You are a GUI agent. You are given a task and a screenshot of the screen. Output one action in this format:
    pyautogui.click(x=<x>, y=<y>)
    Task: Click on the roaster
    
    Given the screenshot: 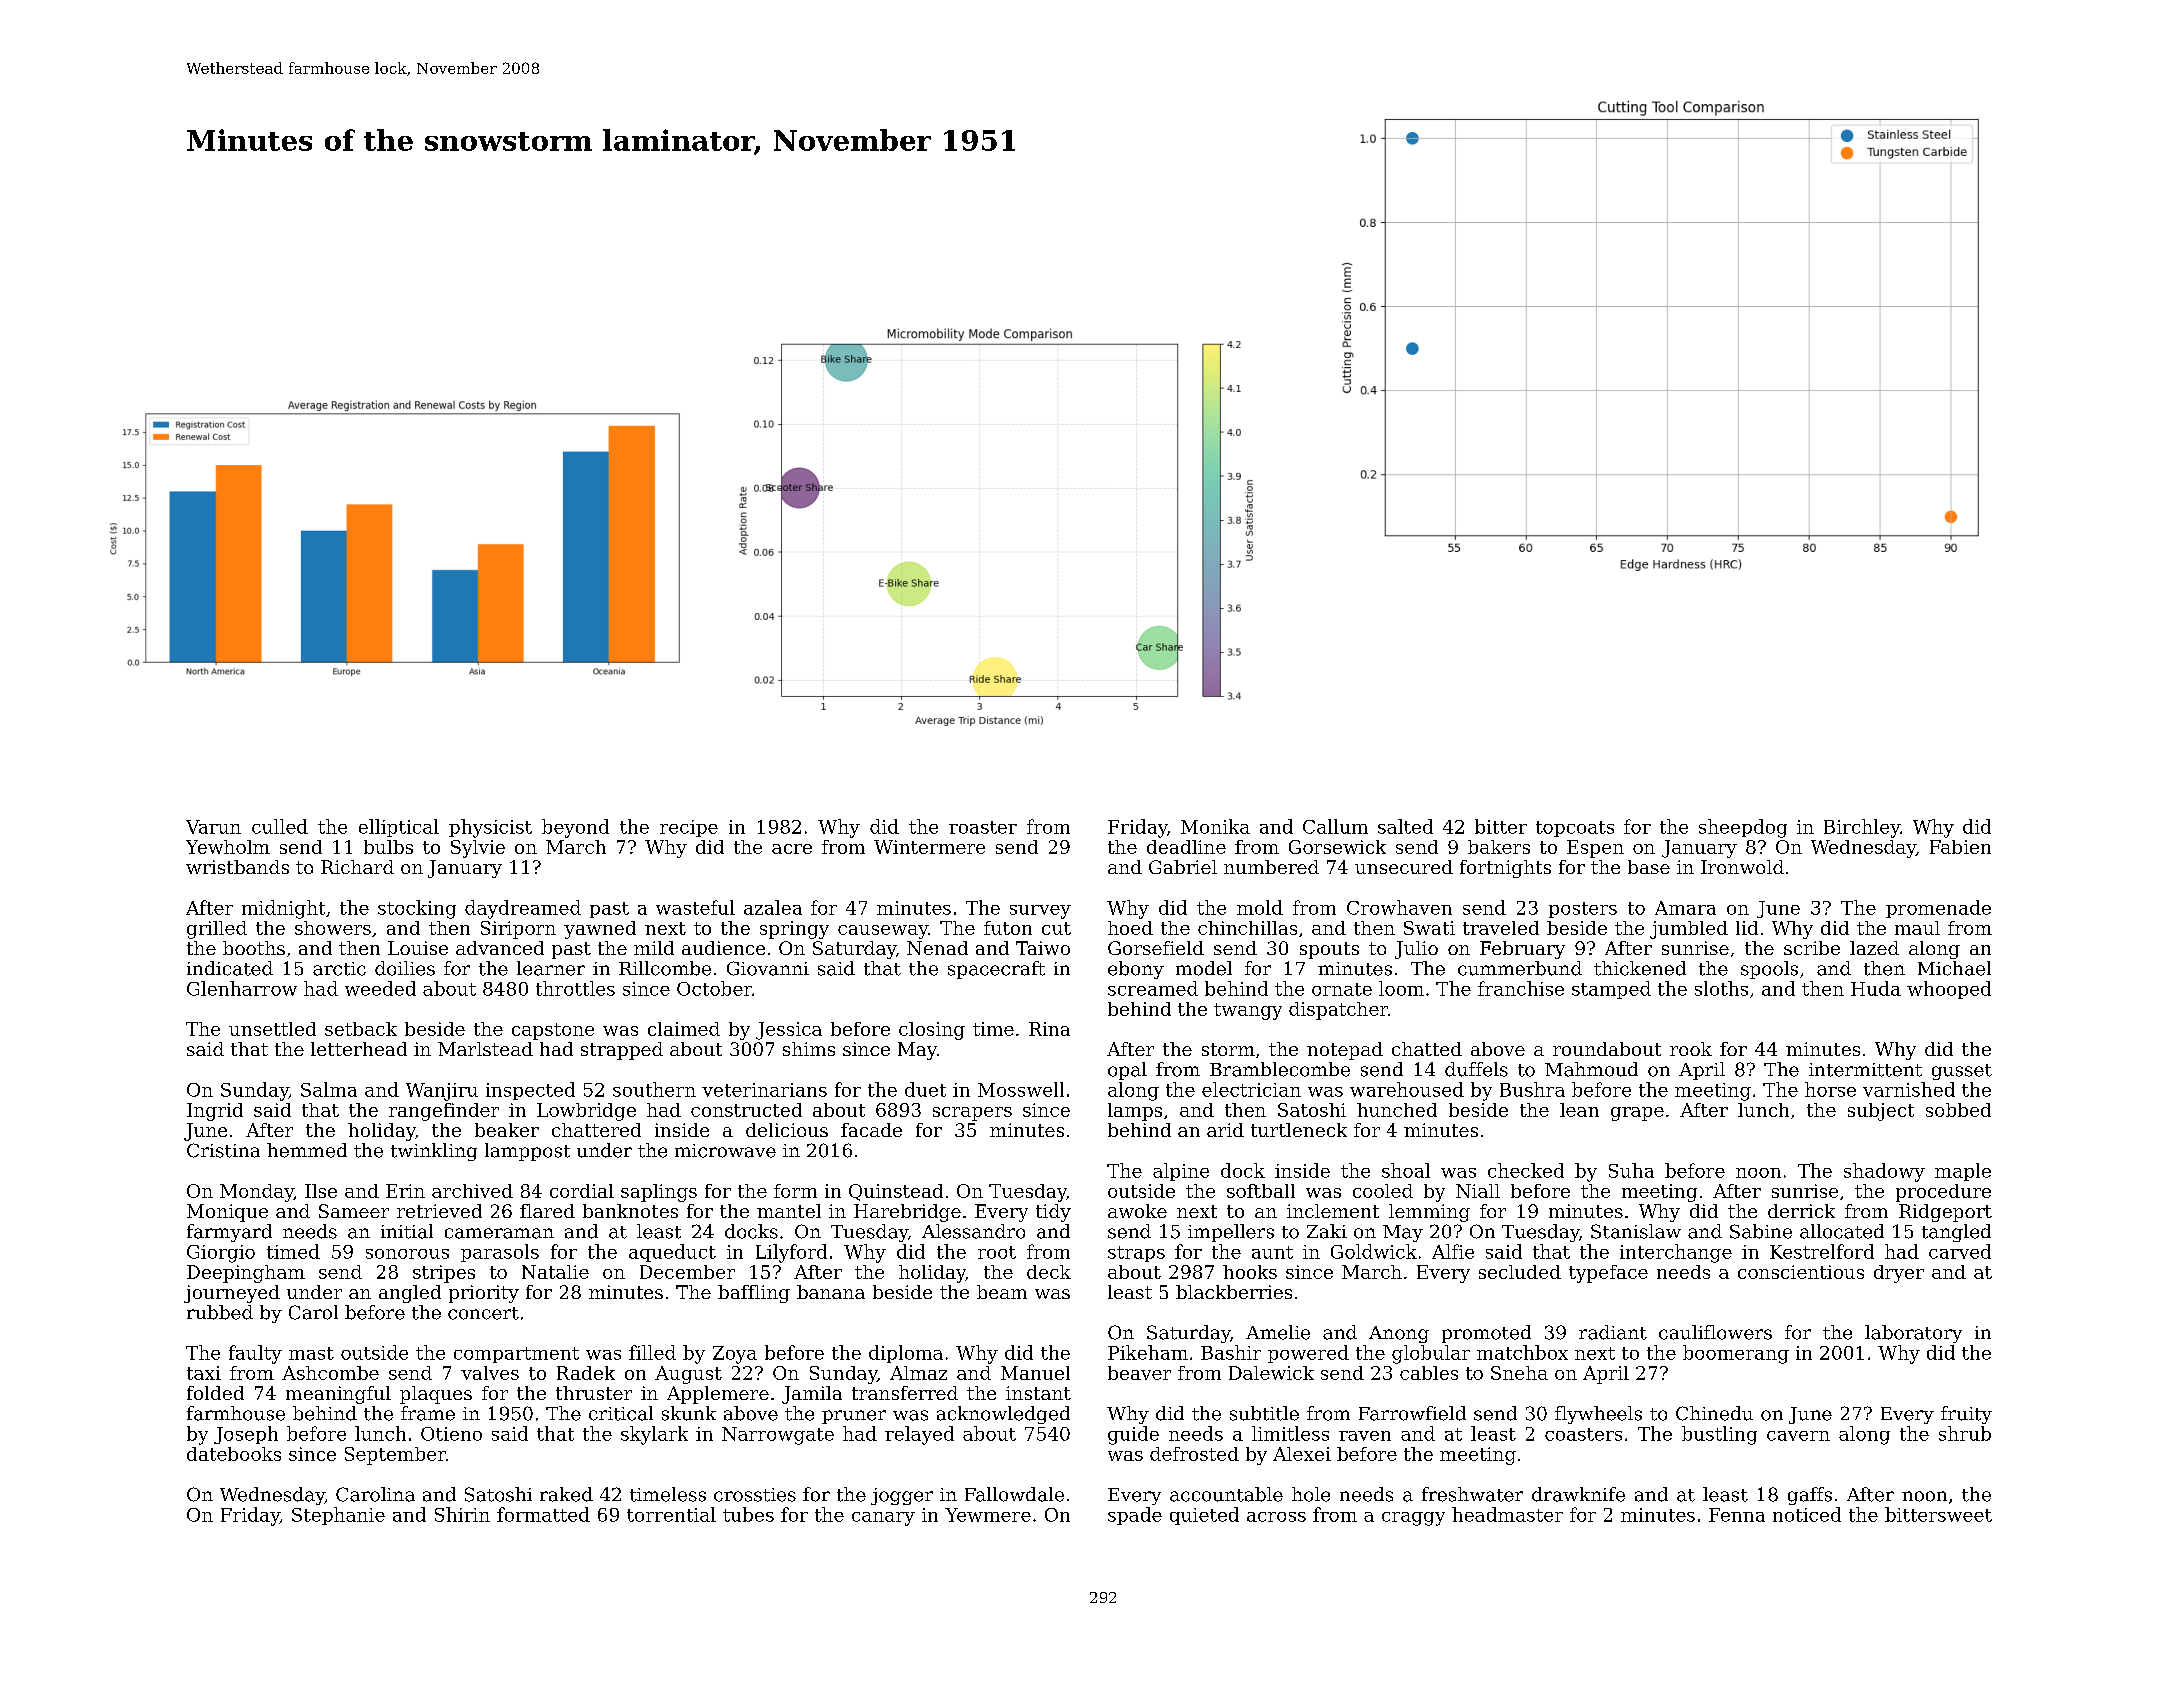 What is the action you would take?
    pyautogui.click(x=983, y=827)
